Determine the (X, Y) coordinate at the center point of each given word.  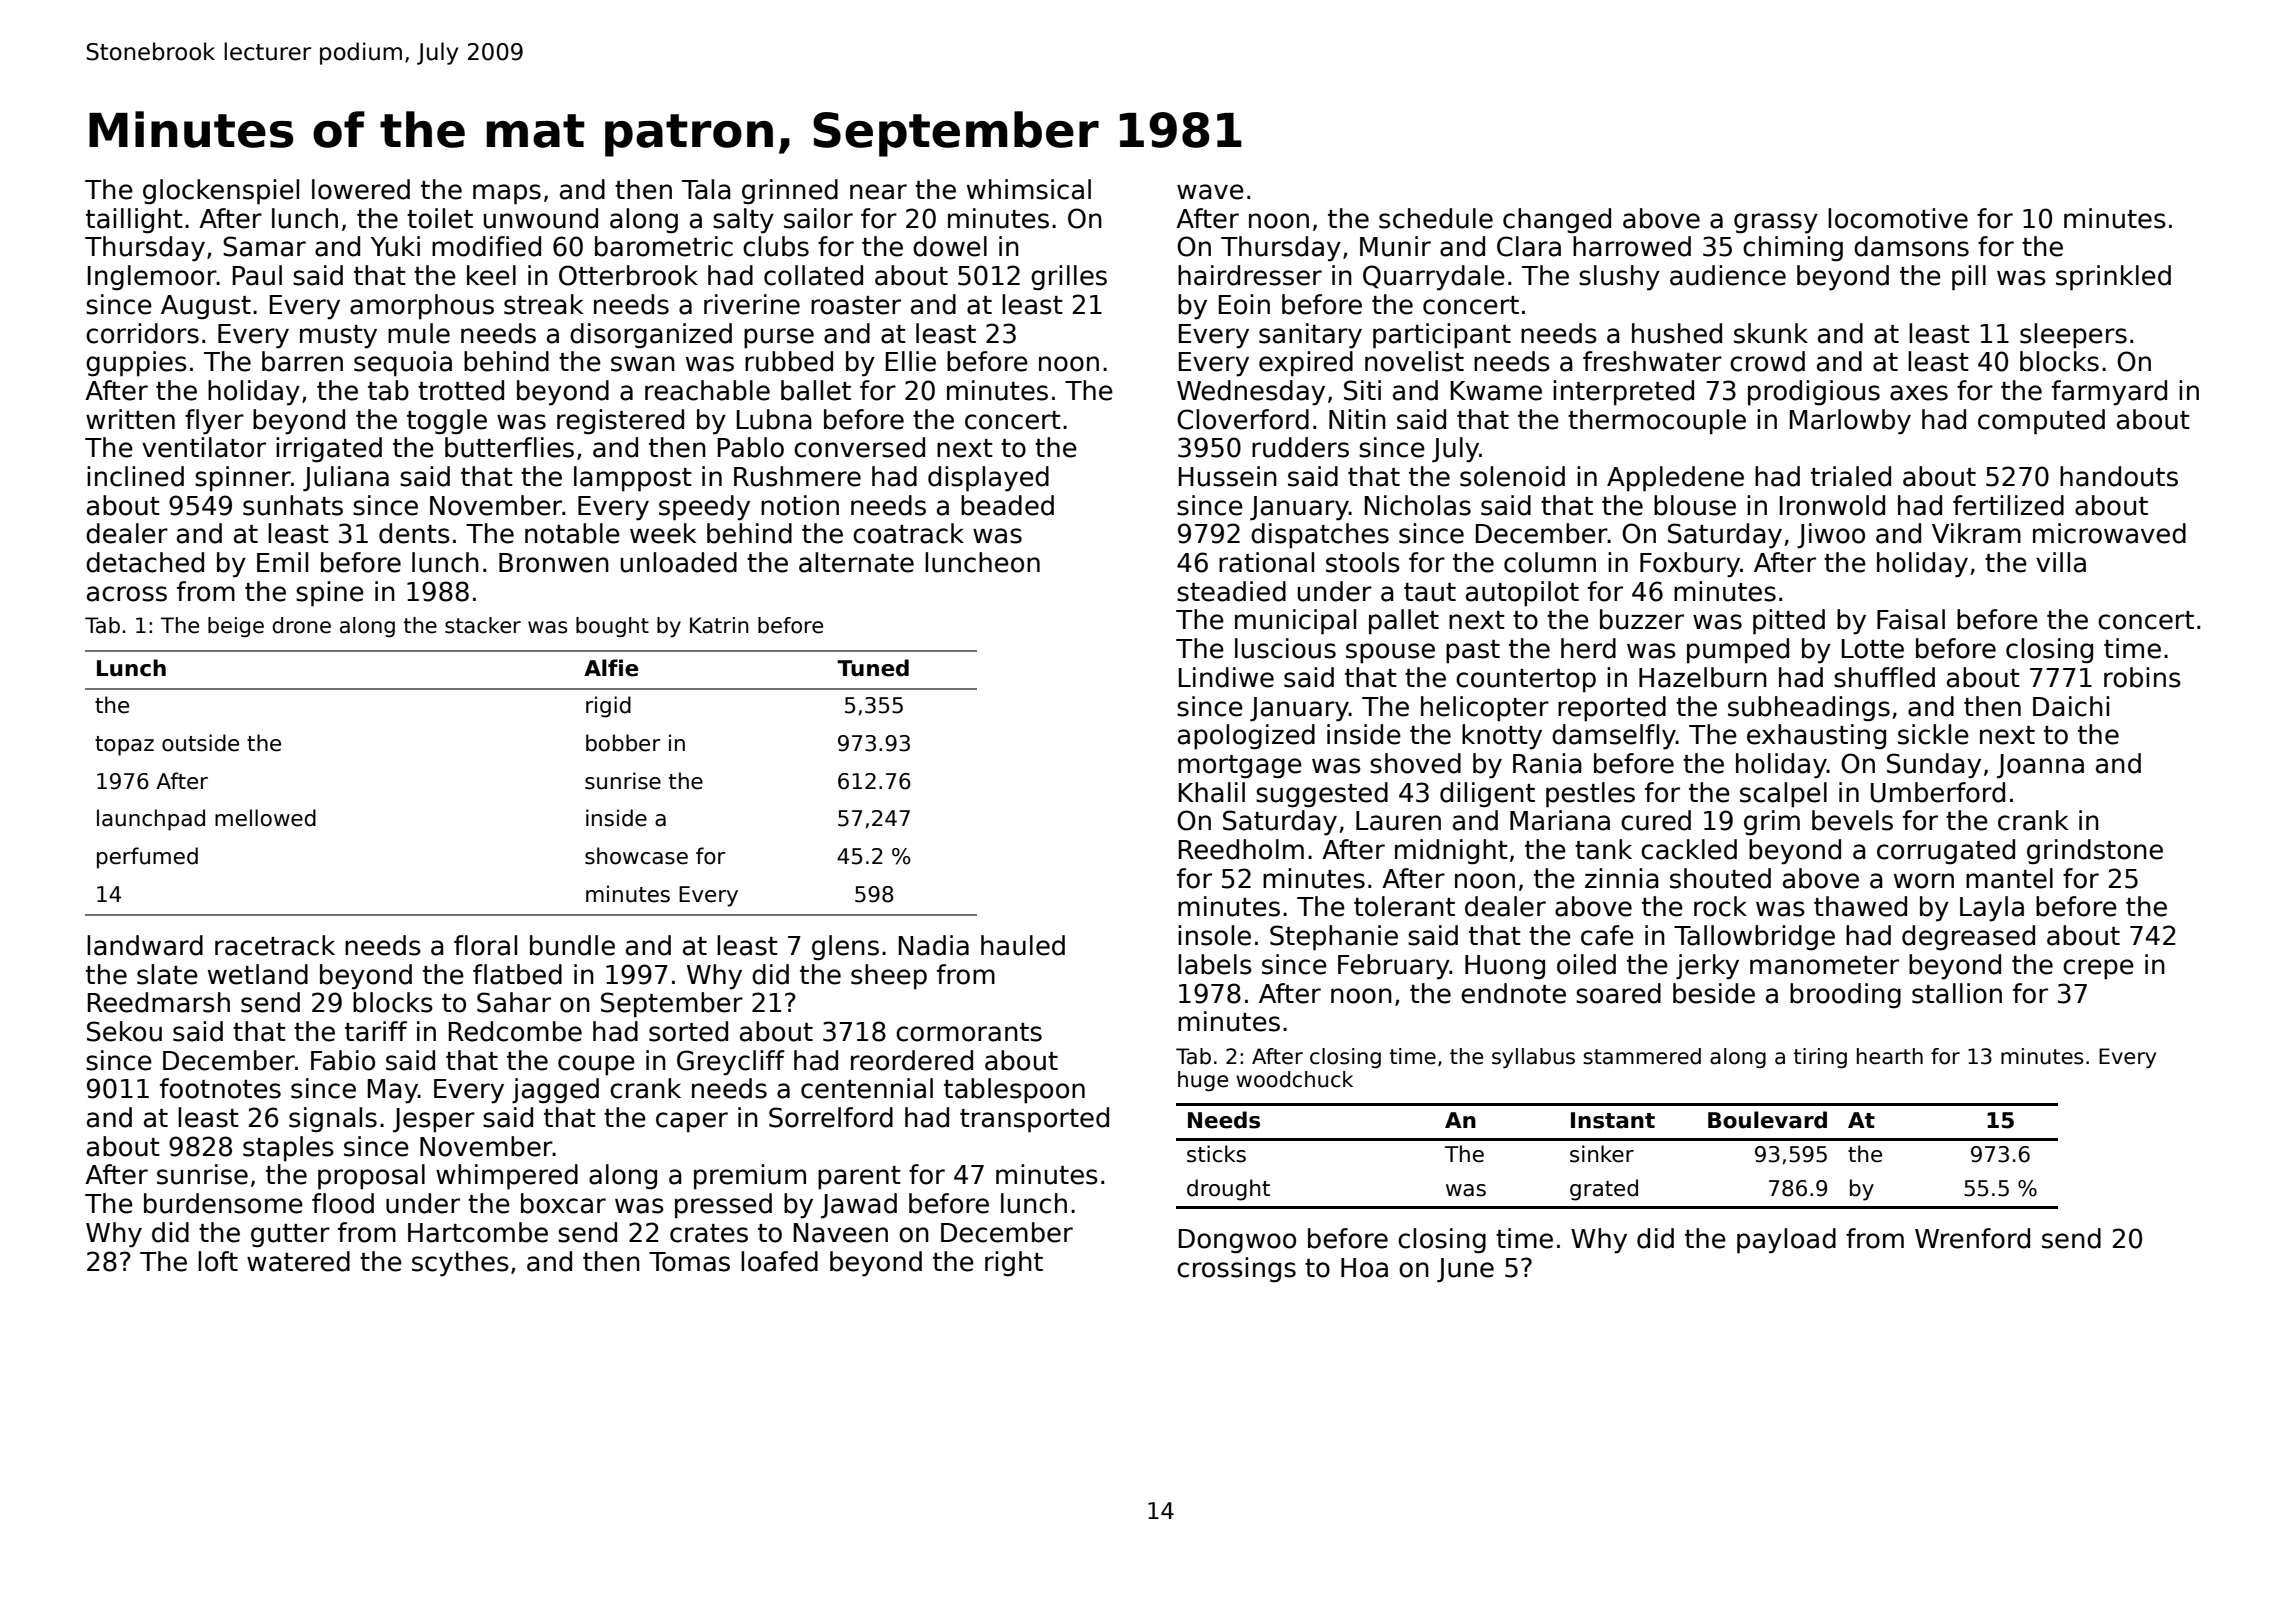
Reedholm (1241, 849)
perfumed (147, 858)
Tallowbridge (1754, 938)
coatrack (908, 533)
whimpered (507, 1177)
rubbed (789, 361)
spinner (243, 479)
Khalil (1212, 792)
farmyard (2109, 393)
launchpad (151, 820)
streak (543, 304)
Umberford (1938, 792)
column (1550, 562)
